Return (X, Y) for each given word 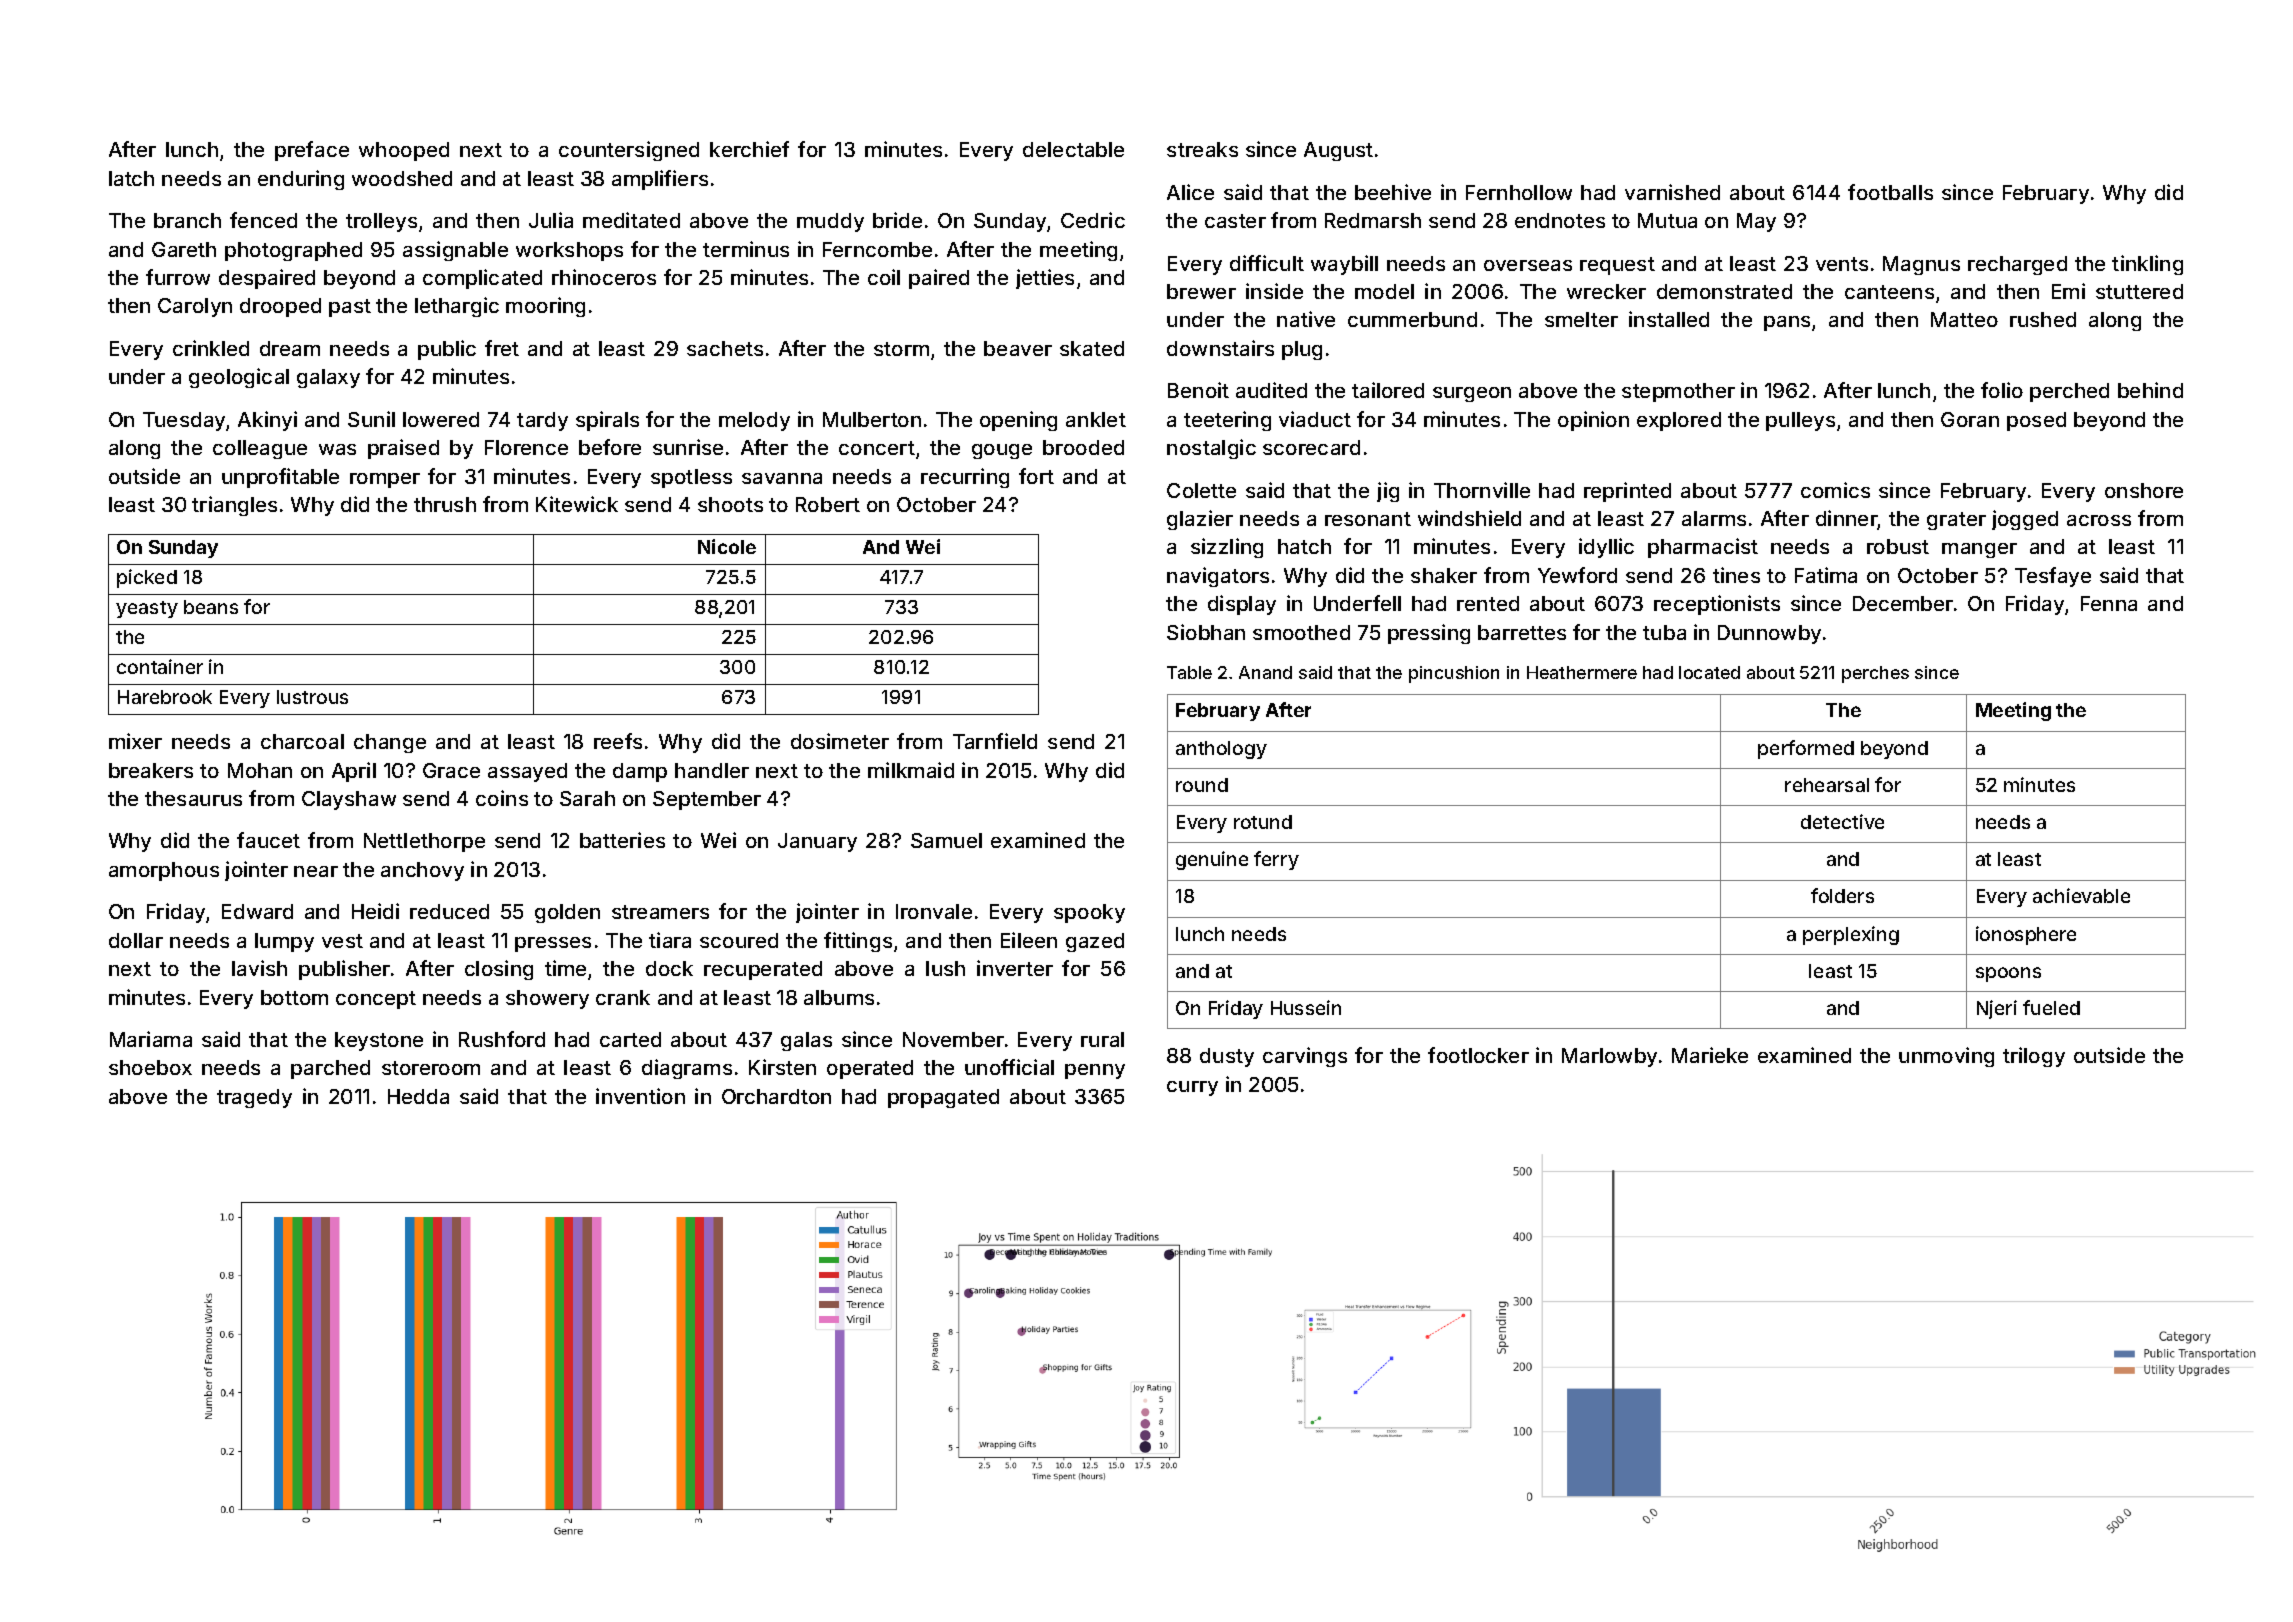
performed (1806, 749)
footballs (1890, 192)
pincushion (1454, 674)
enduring (301, 180)
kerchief (749, 149)
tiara (670, 940)
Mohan (260, 770)
